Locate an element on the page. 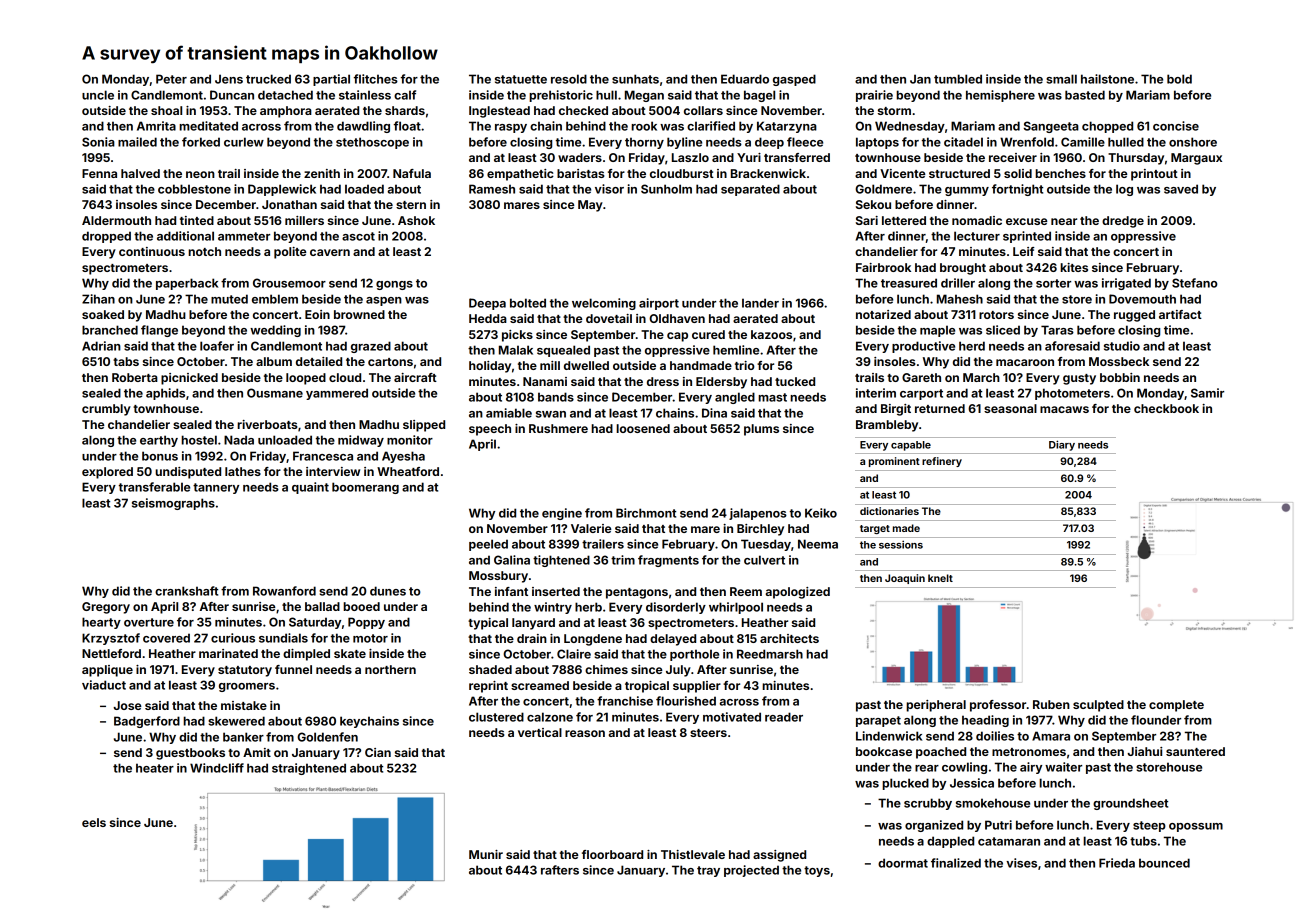 Image resolution: width=1308 pixels, height=924 pixels. peeled is located at coordinates (488, 545).
